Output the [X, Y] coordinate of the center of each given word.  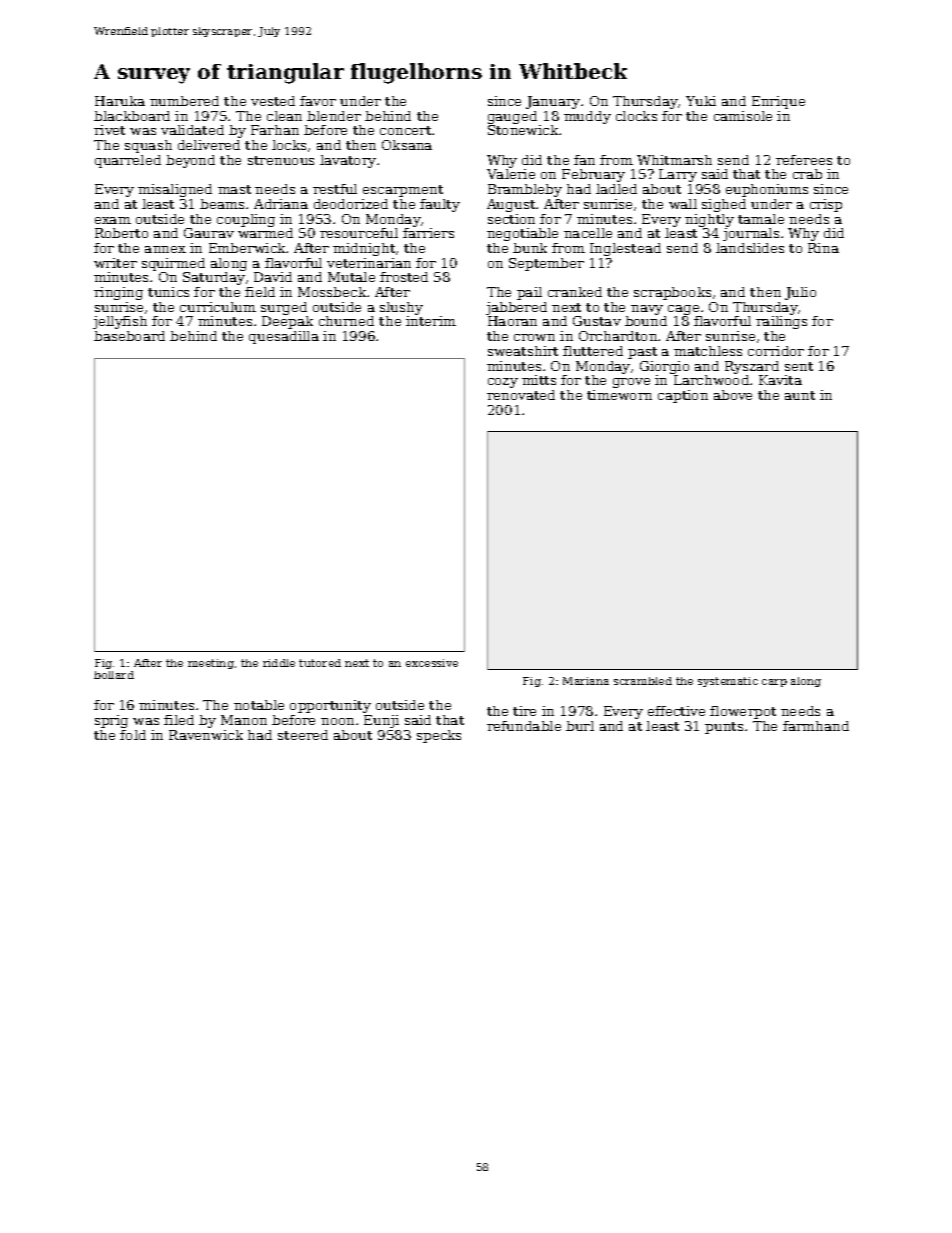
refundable [524, 726]
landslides [750, 248]
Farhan [275, 130]
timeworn [619, 395]
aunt [800, 395]
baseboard [129, 336]
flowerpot [743, 712]
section [511, 219]
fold [133, 735]
